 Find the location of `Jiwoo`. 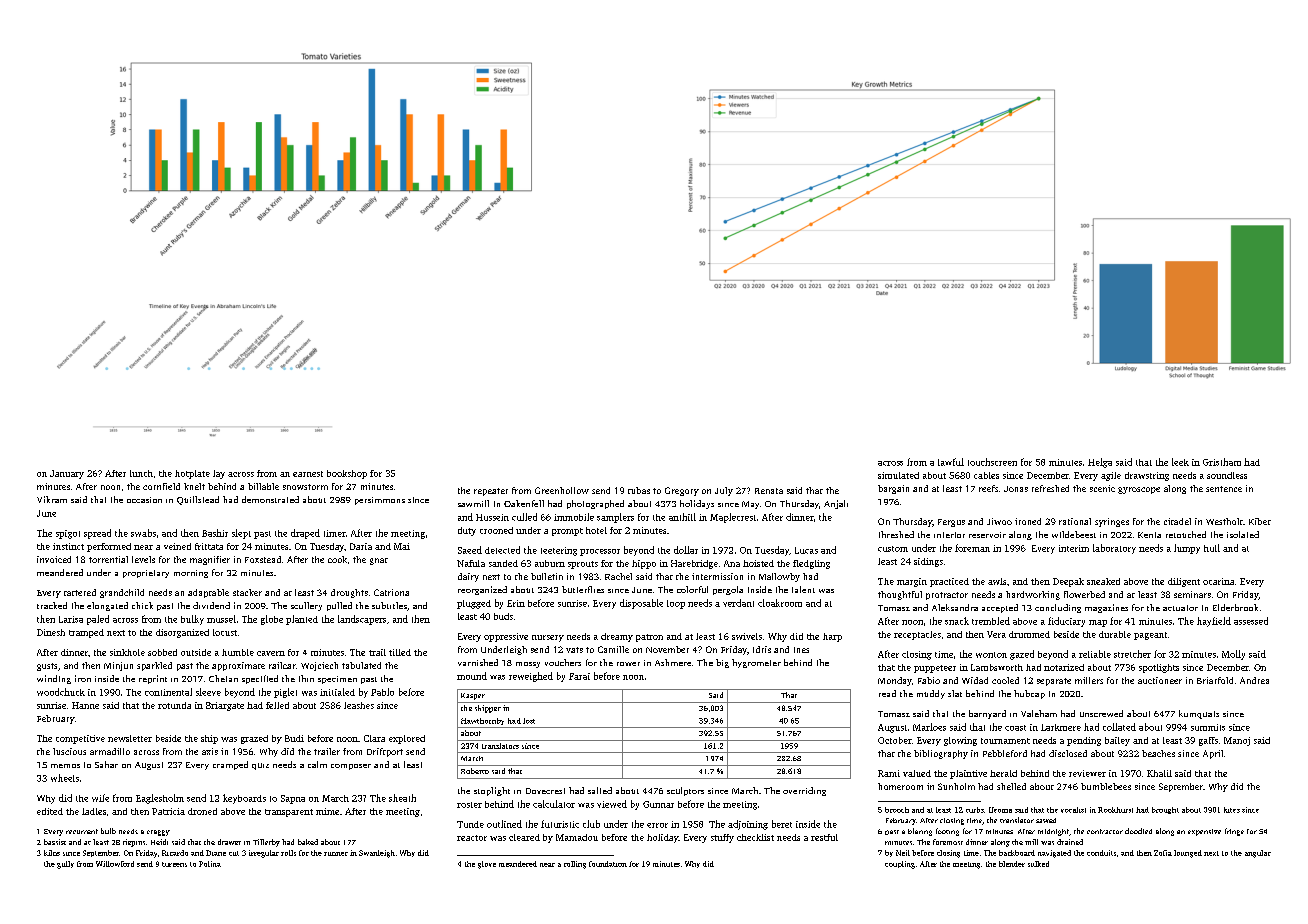

Jiwoo is located at coordinates (999, 521).
